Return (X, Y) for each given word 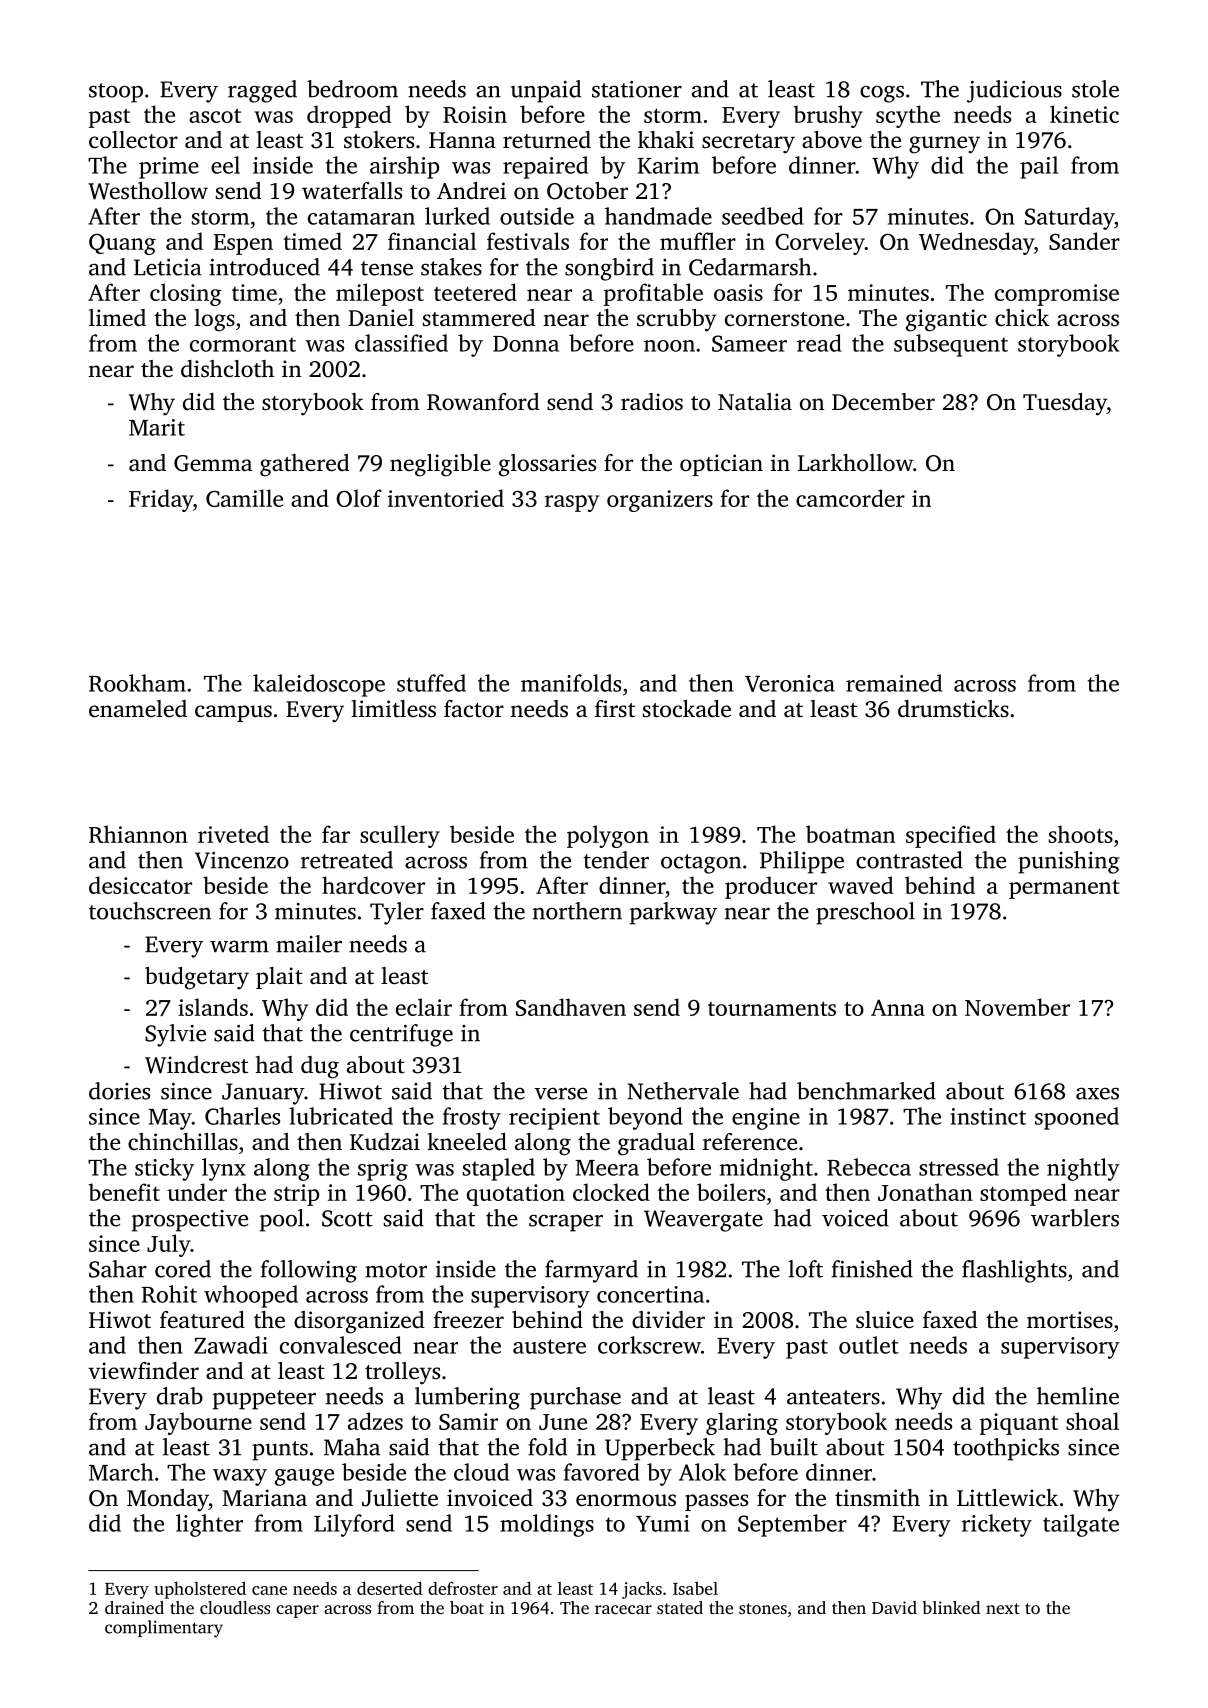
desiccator (140, 885)
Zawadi (231, 1345)
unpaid (546, 91)
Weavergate (703, 1221)
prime (169, 168)
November (1017, 1007)
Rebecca (869, 1167)
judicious (1014, 91)
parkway (673, 913)
